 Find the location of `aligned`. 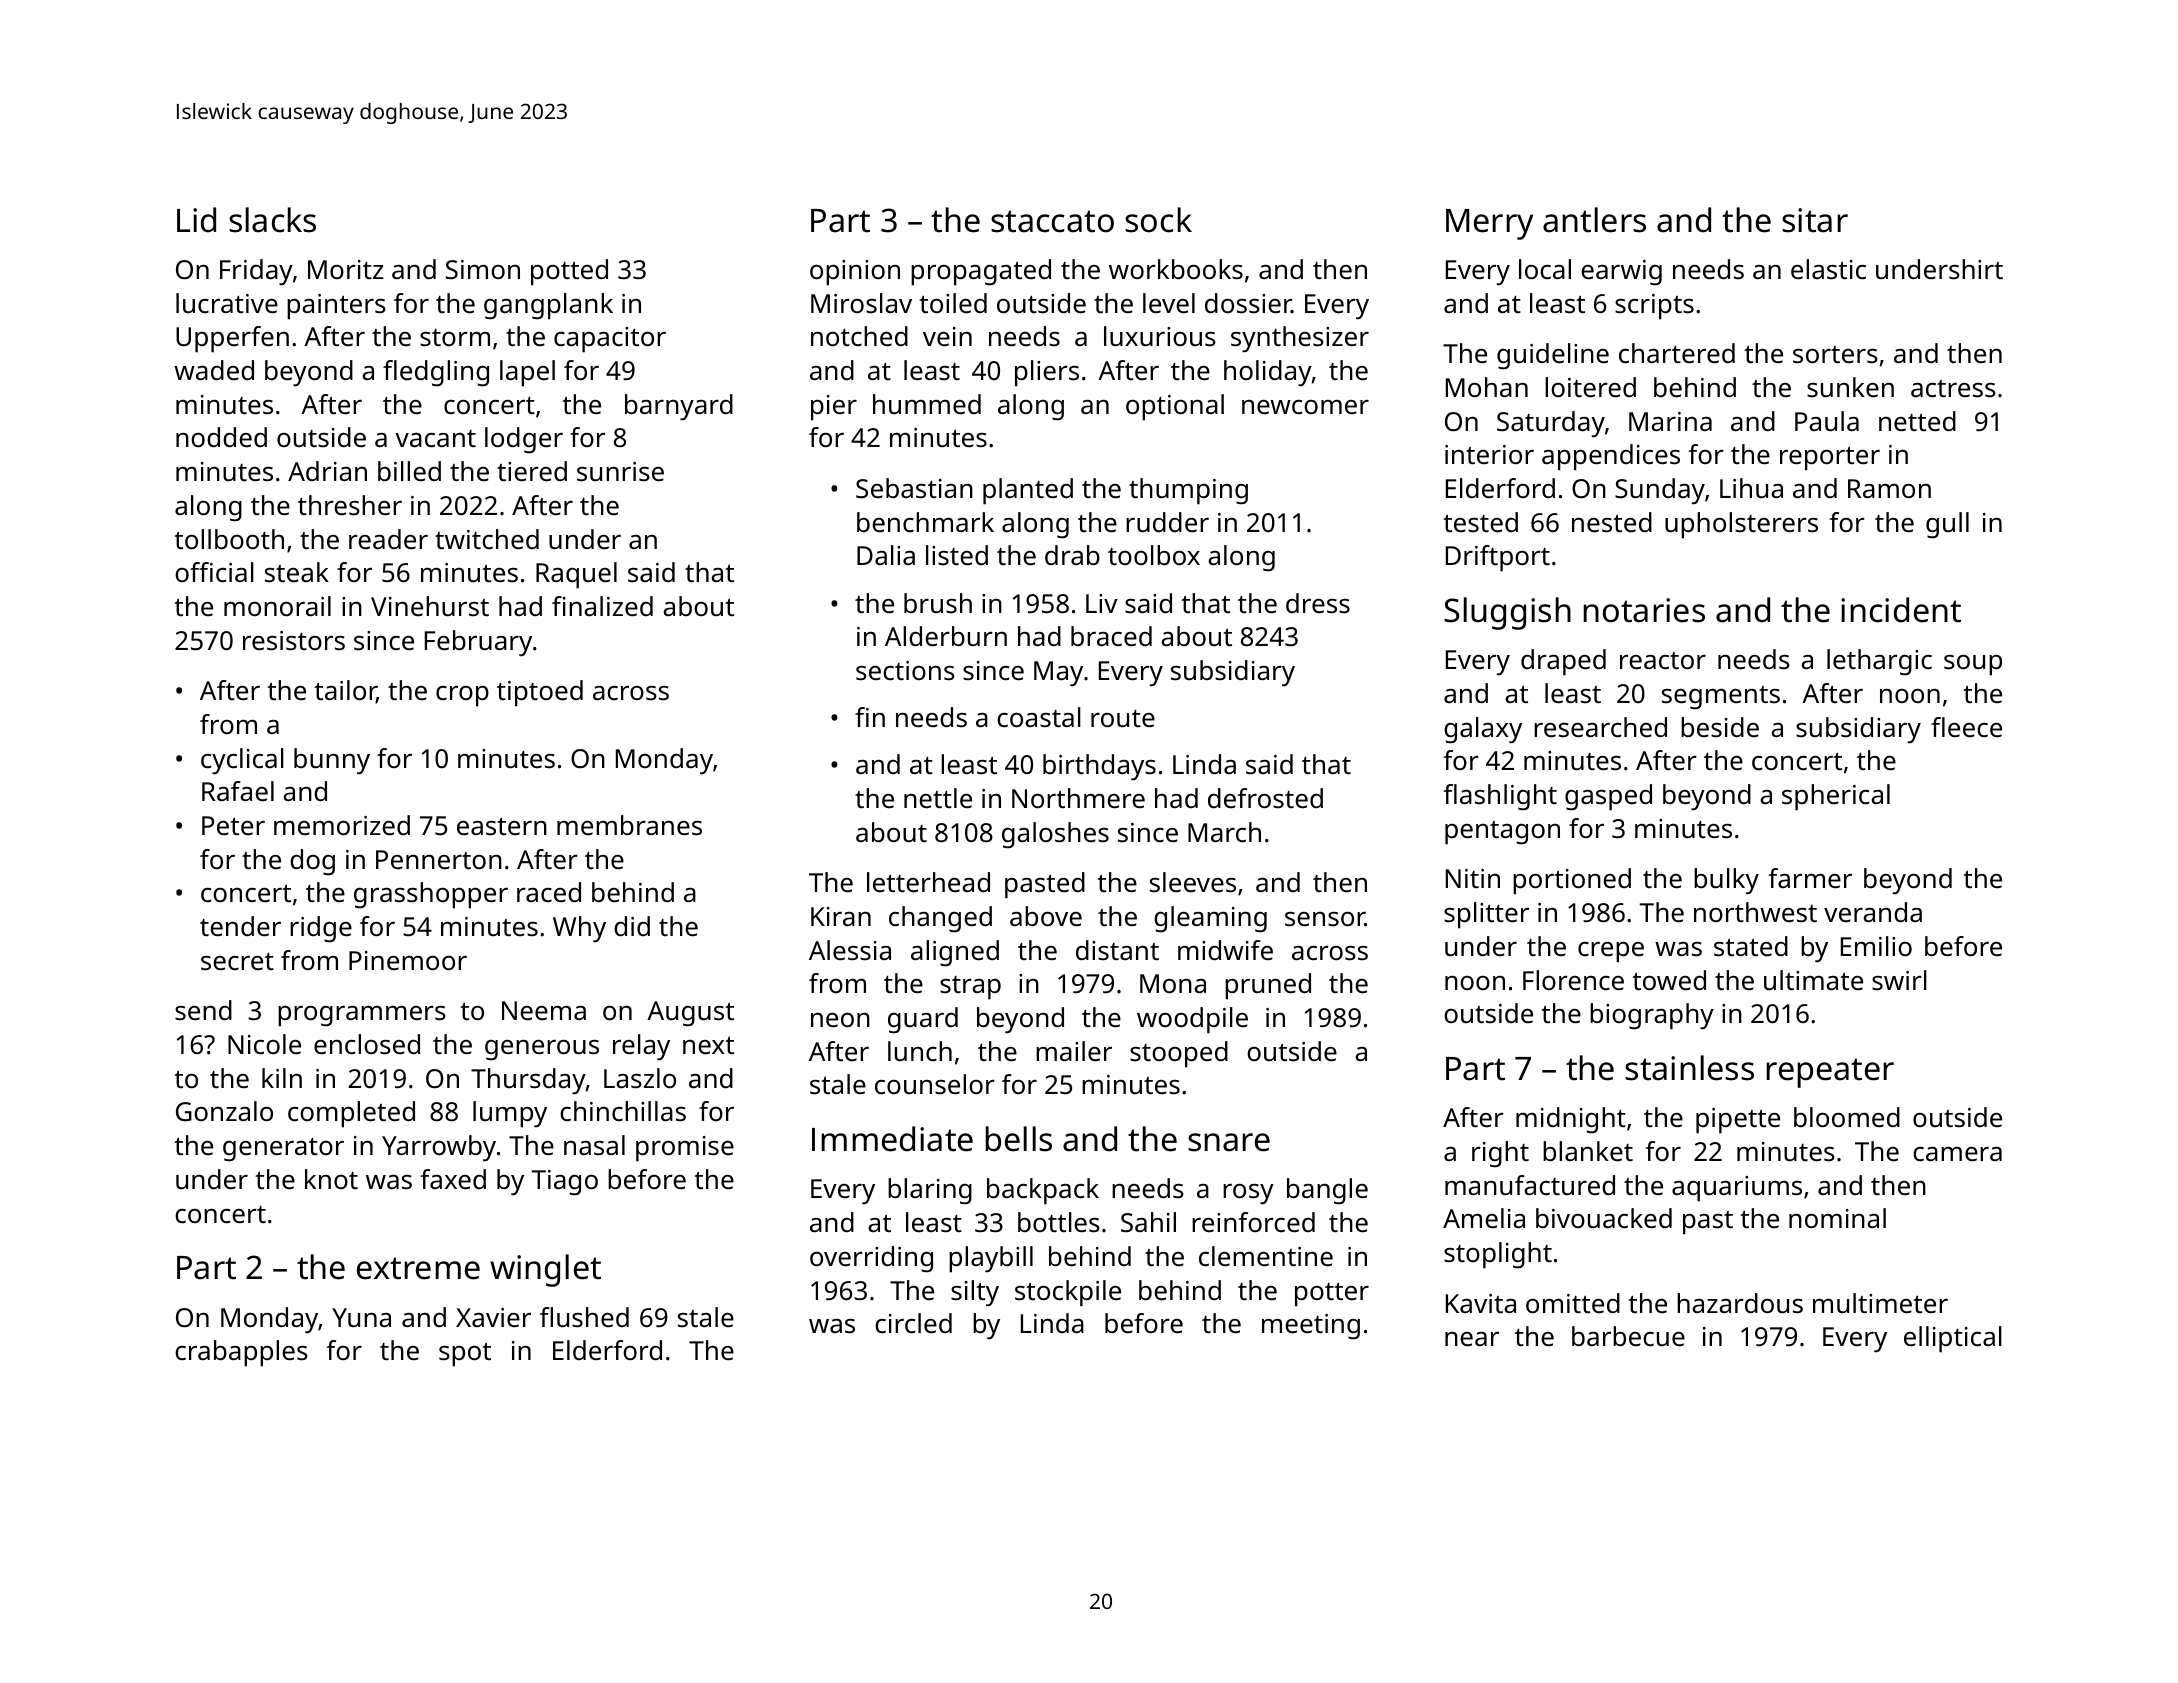

aligned is located at coordinates (955, 953).
